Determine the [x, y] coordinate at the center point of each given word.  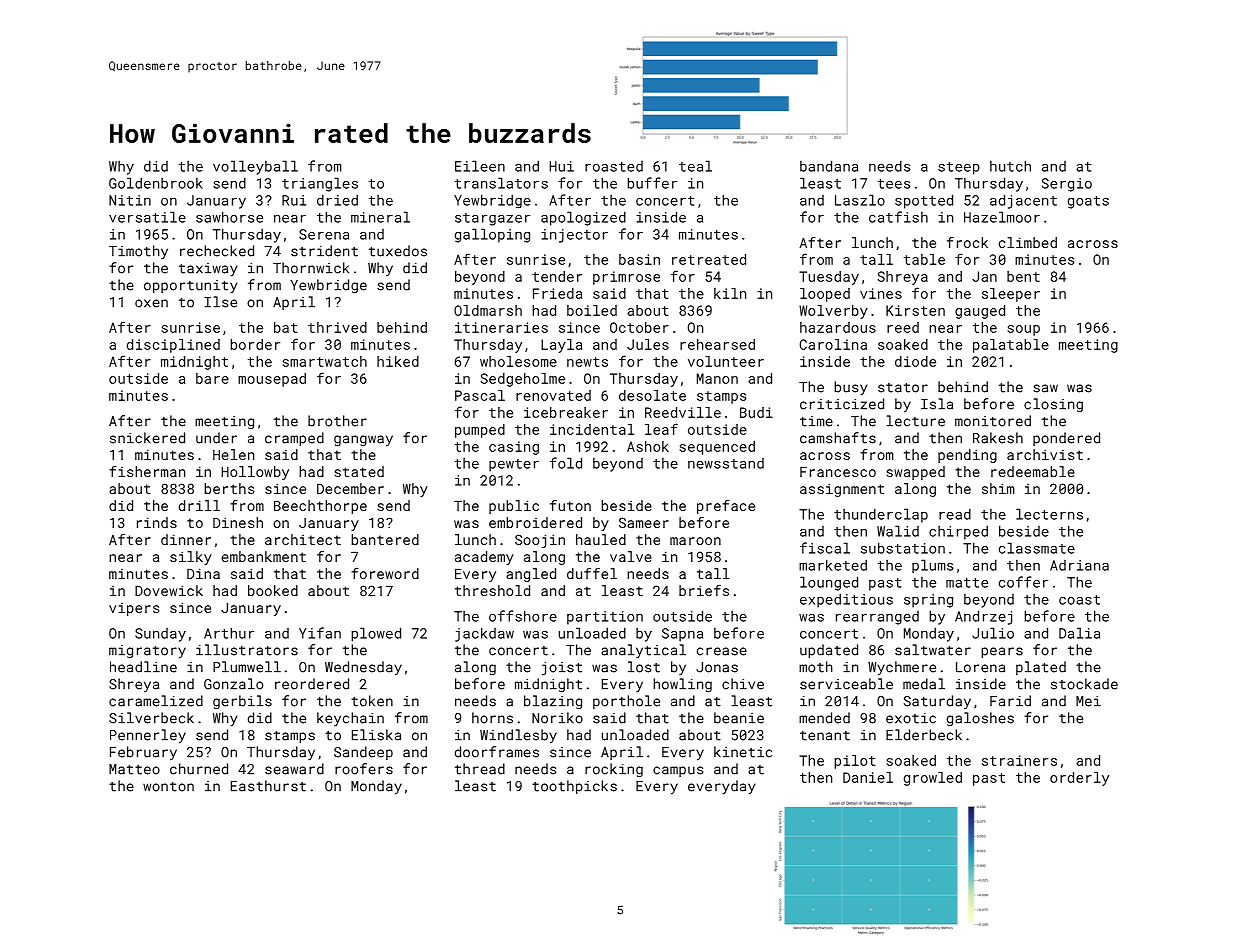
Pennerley [148, 736]
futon [570, 505]
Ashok [648, 446]
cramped [294, 439]
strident [324, 251]
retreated [709, 259]
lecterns [1049, 514]
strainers [1019, 760]
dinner [186, 539]
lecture [915, 421]
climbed [1028, 242]
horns [492, 718]
